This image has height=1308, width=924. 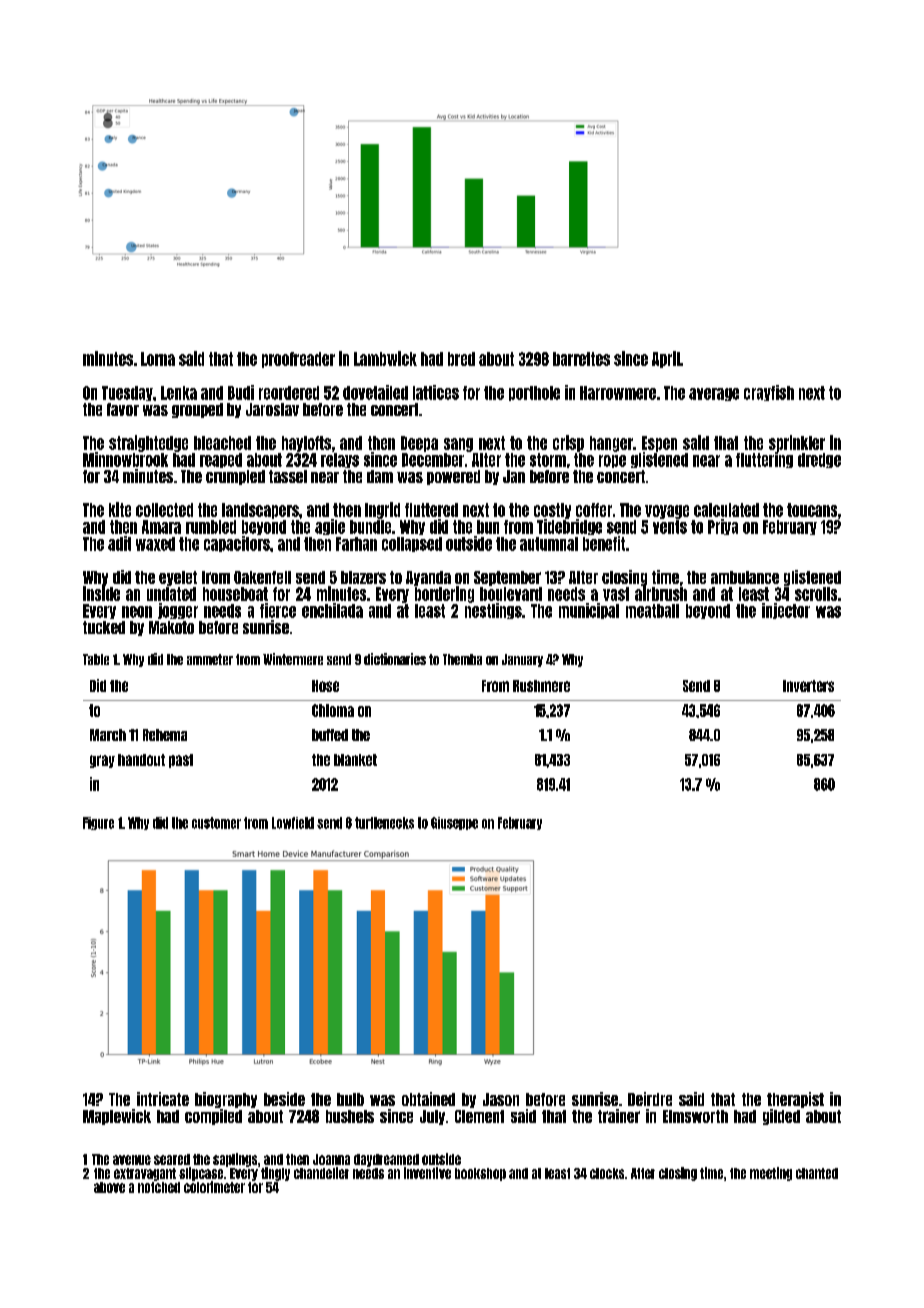 I want to click on ammeter, so click(x=210, y=659).
